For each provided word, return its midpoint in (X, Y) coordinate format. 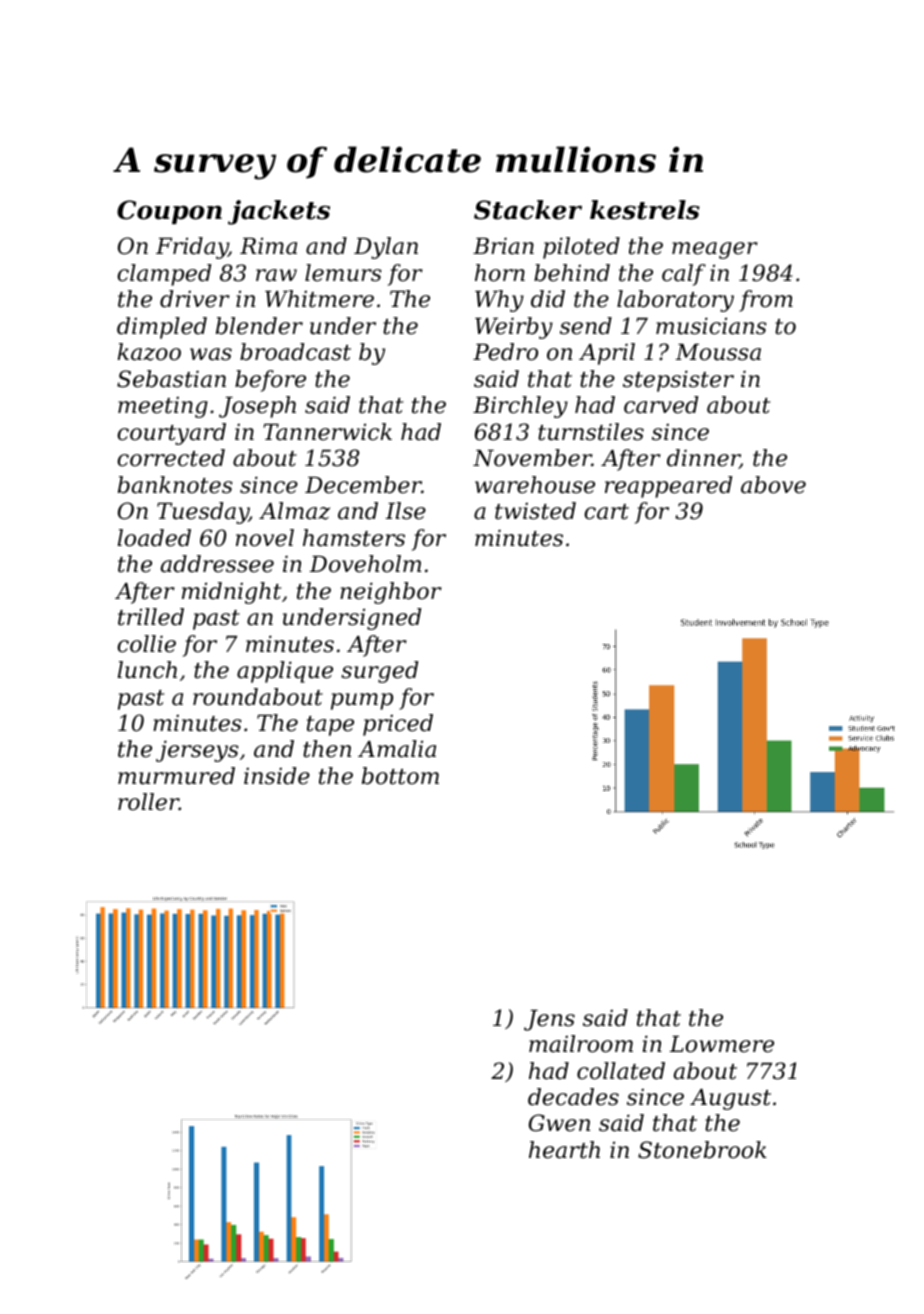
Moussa (718, 352)
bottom (400, 776)
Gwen (559, 1123)
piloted (581, 248)
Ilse (406, 511)
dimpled (162, 328)
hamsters (354, 538)
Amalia (397, 749)
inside (277, 776)
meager (715, 250)
